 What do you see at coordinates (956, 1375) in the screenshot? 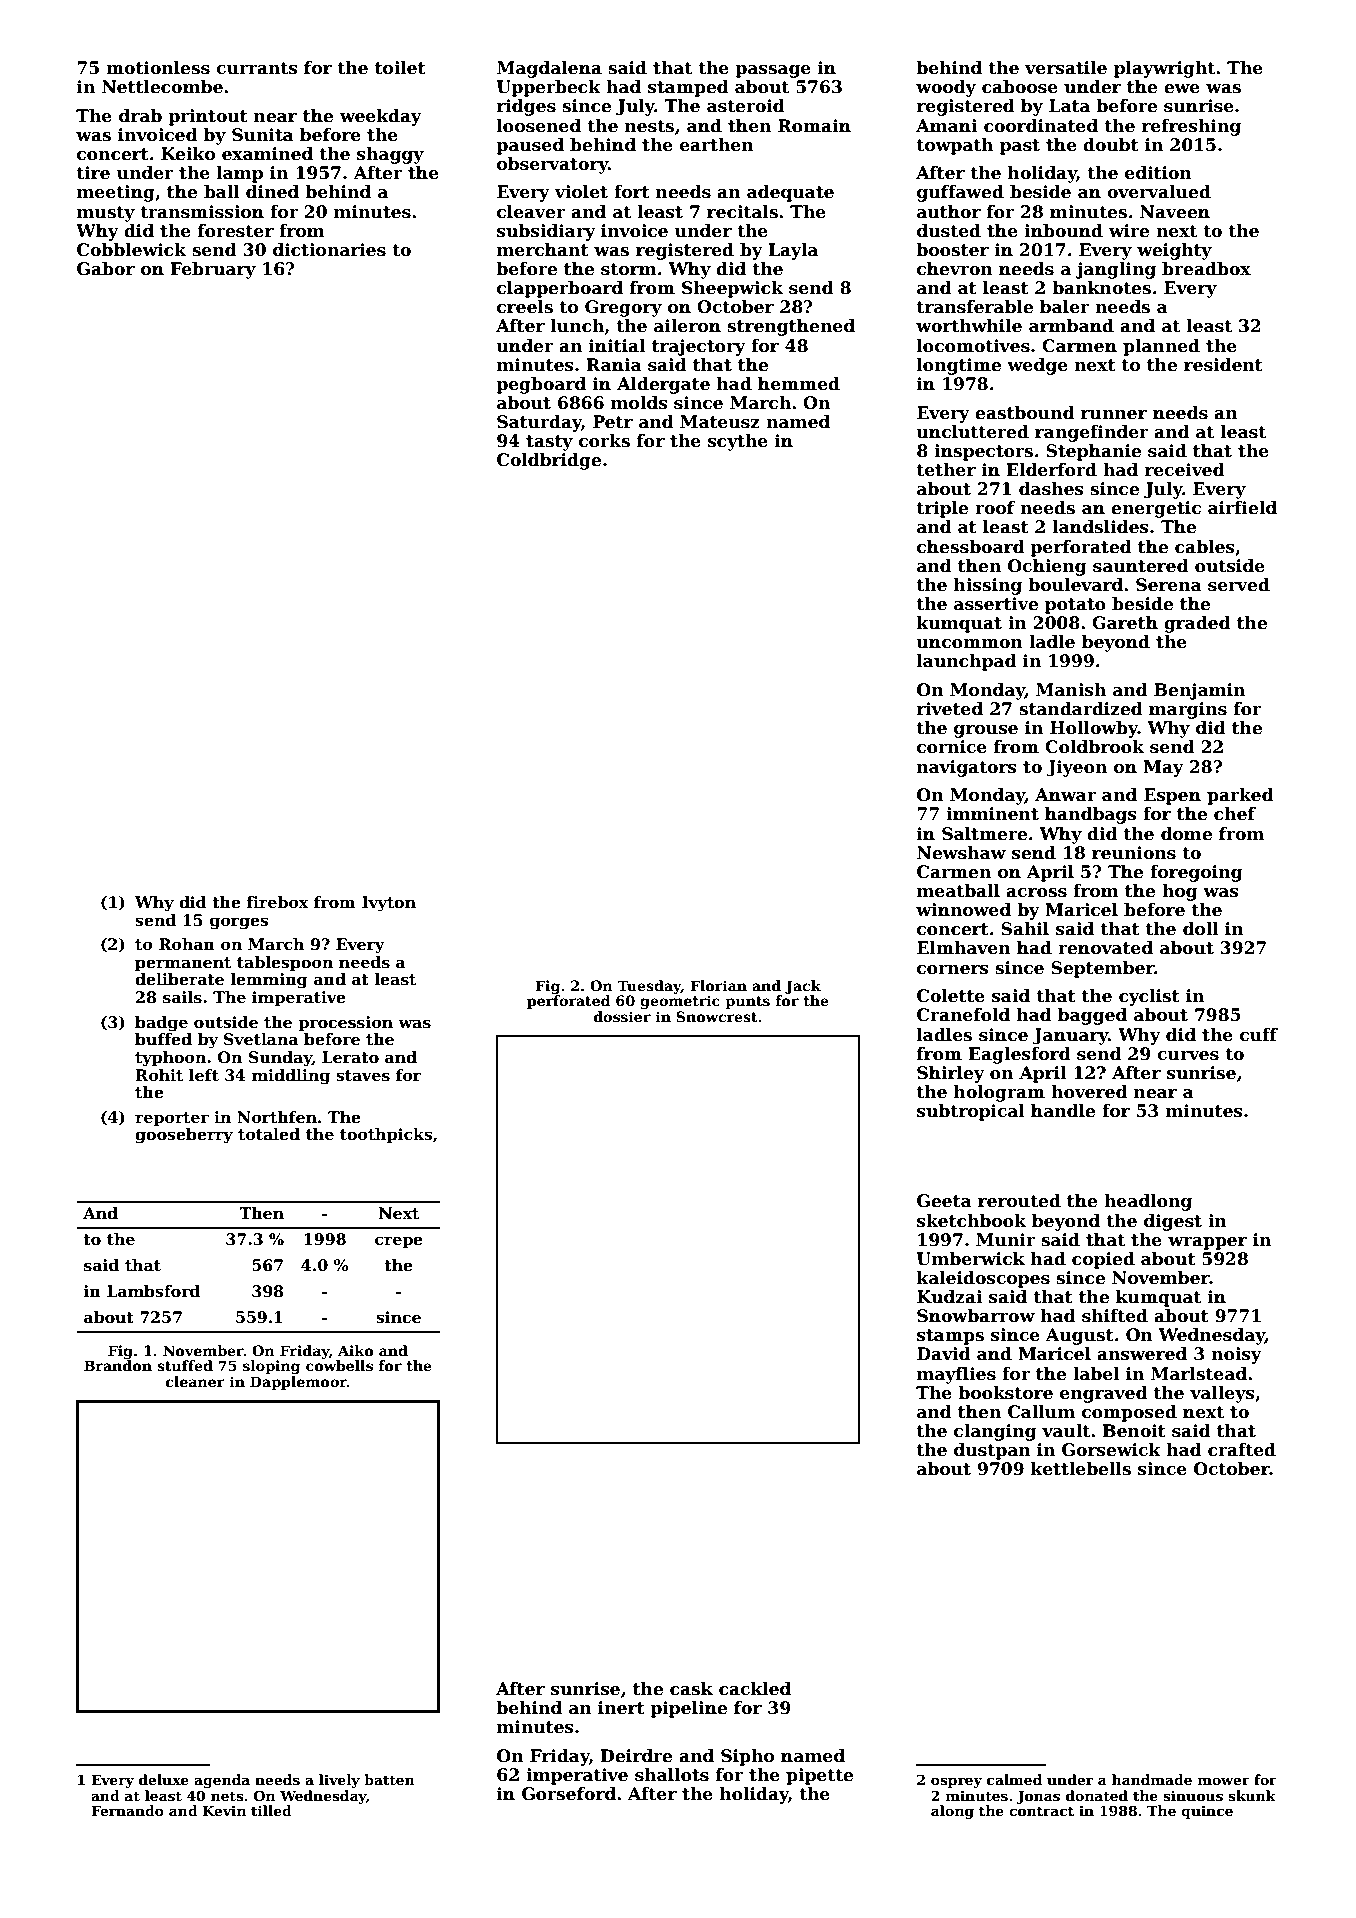
I see `mayflies` at bounding box center [956, 1375].
